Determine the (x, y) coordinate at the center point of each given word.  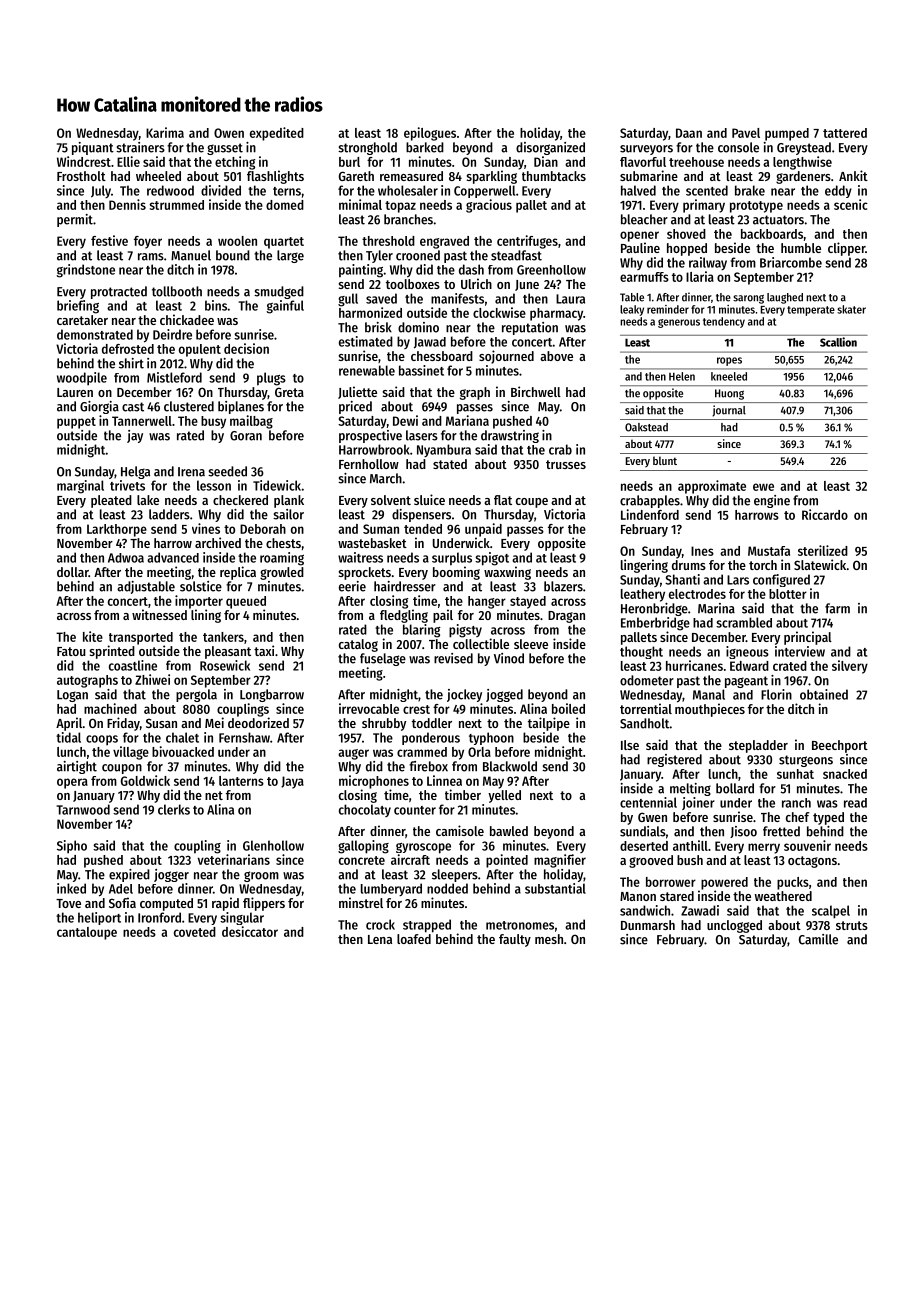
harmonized (370, 312)
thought (641, 652)
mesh (549, 939)
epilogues (430, 134)
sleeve (531, 644)
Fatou (71, 651)
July (101, 191)
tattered (845, 133)
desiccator (250, 931)
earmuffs (644, 277)
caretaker (82, 320)
